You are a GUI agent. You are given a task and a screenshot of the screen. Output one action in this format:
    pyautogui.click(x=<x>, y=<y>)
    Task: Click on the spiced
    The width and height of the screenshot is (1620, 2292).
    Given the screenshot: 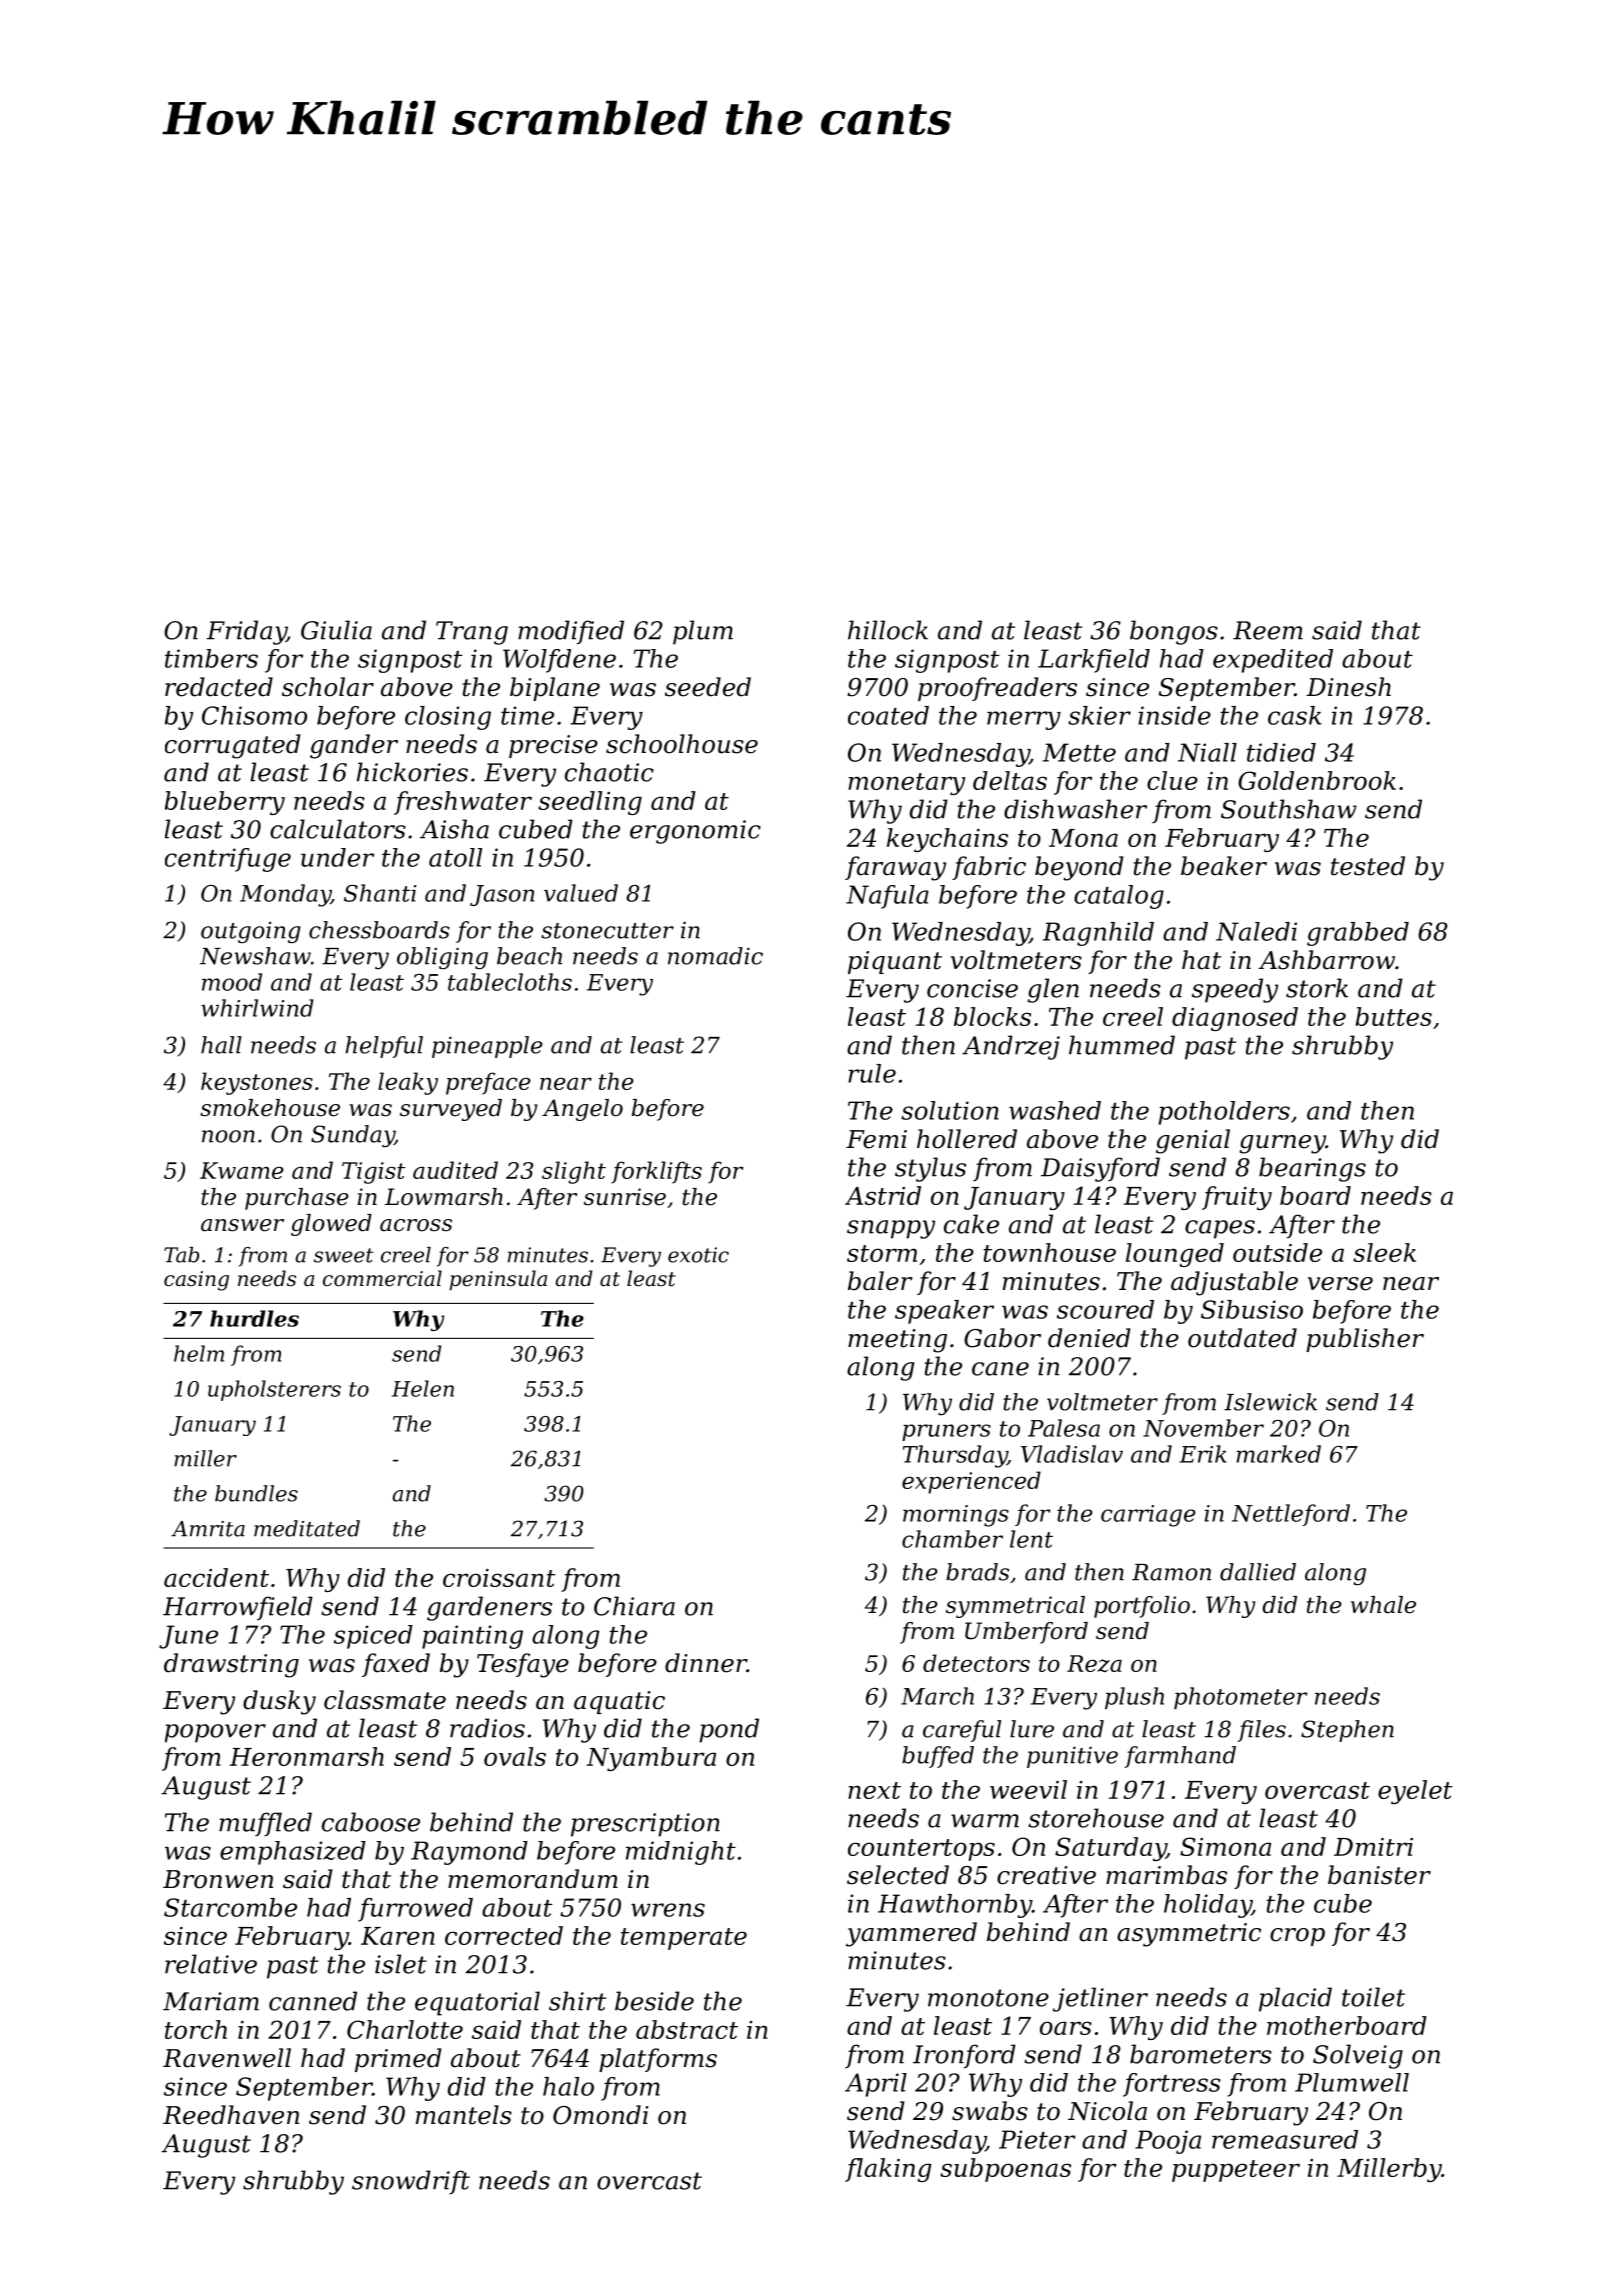 What is the action you would take?
    pyautogui.click(x=373, y=1637)
